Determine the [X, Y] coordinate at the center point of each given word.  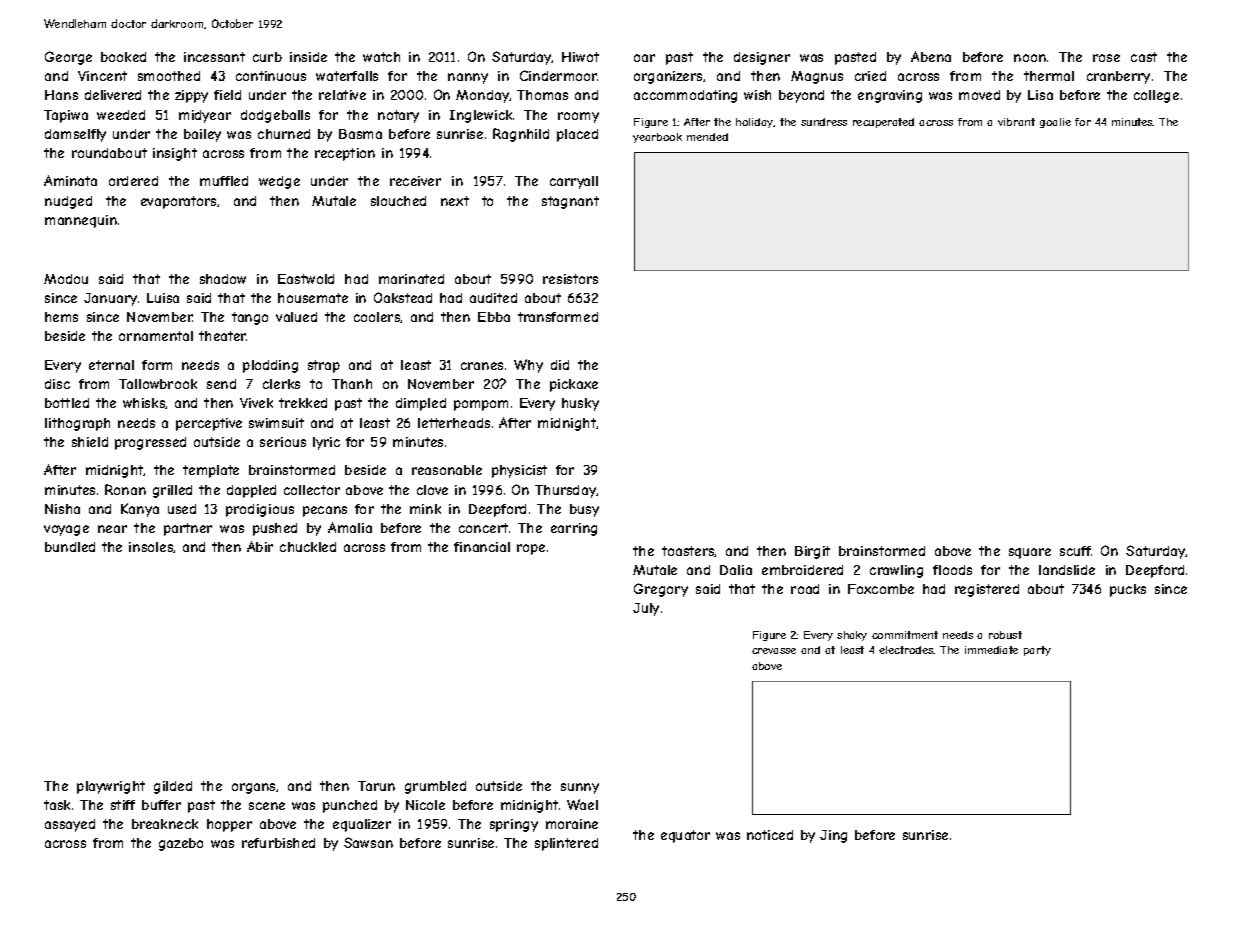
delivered [113, 95]
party [1037, 651]
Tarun [376, 786]
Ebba [494, 317]
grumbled [435, 787]
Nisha [62, 509]
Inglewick [481, 116]
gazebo [181, 844]
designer [762, 58]
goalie [1055, 123]
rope [531, 549]
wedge [279, 182]
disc [57, 384]
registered [987, 590]
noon [1030, 58]
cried [870, 76]
